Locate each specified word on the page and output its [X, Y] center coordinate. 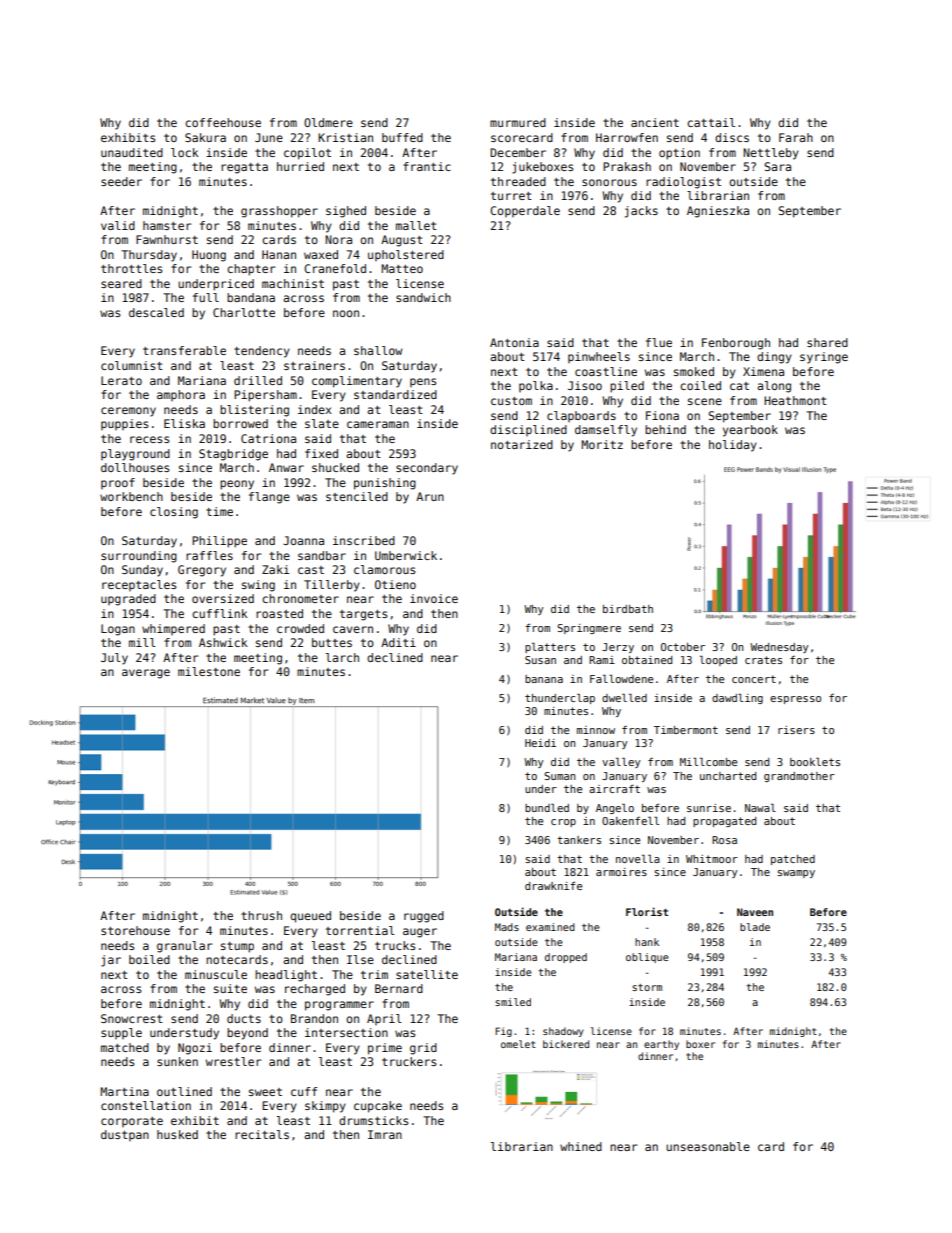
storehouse [135, 930]
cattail [711, 122]
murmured [518, 122]
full [206, 297]
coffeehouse [223, 122]
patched [793, 860]
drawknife [553, 886]
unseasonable [708, 1146]
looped [718, 661]
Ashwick [223, 642]
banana [544, 679]
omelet [518, 1044]
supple [121, 1033]
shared [827, 342]
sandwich [423, 297]
